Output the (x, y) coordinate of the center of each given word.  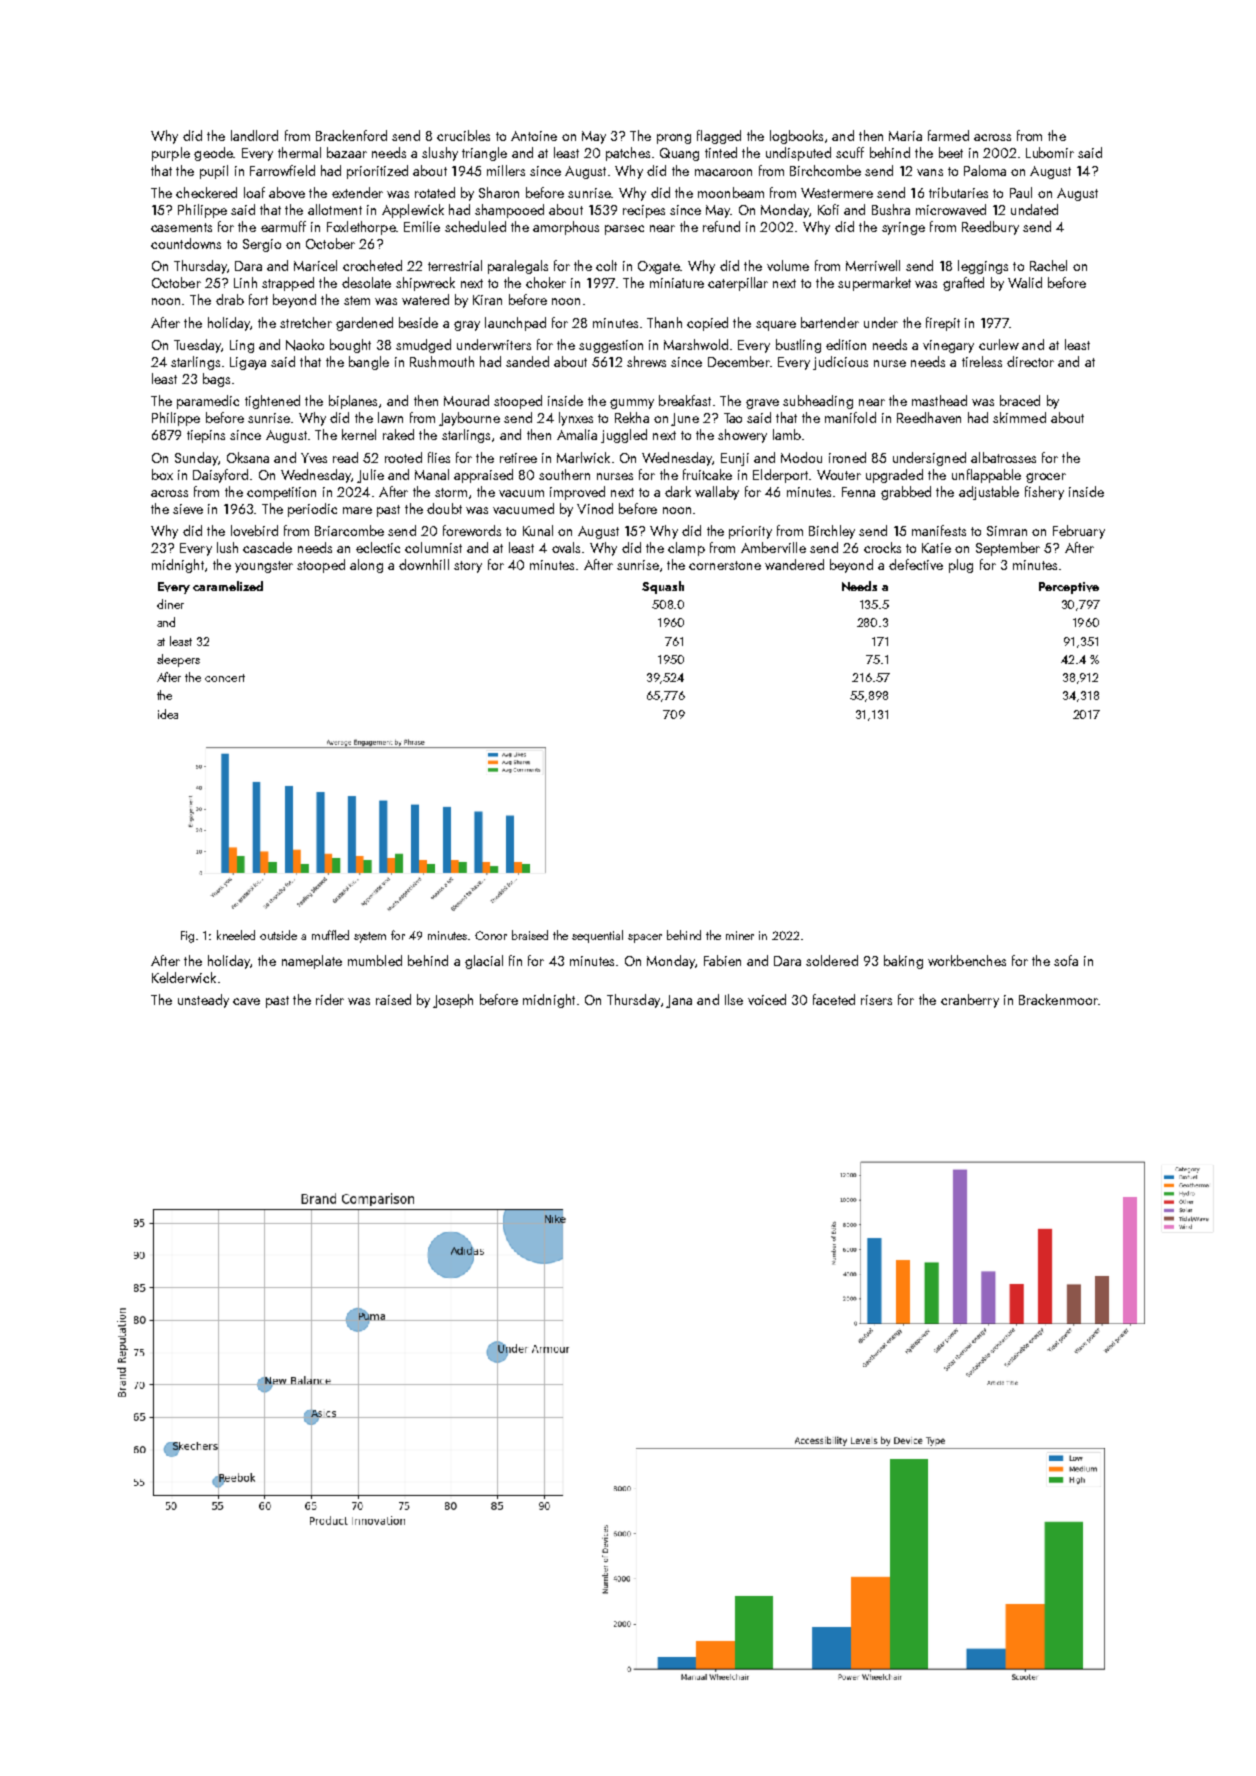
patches (628, 154)
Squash (663, 587)
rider (330, 999)
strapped (288, 284)
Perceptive (1069, 588)
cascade (267, 547)
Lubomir (1050, 152)
